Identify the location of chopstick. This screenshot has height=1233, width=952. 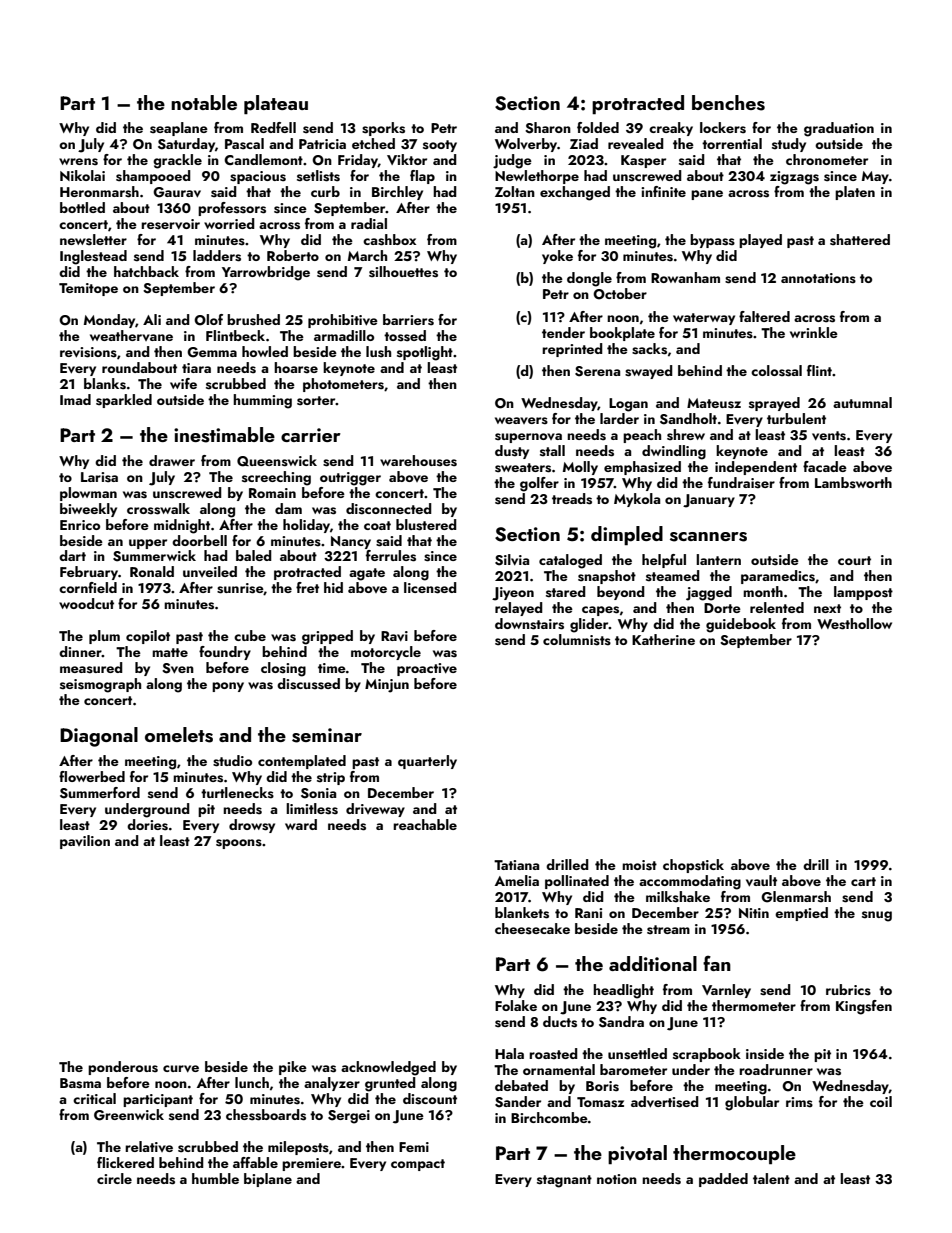
(693, 866).
